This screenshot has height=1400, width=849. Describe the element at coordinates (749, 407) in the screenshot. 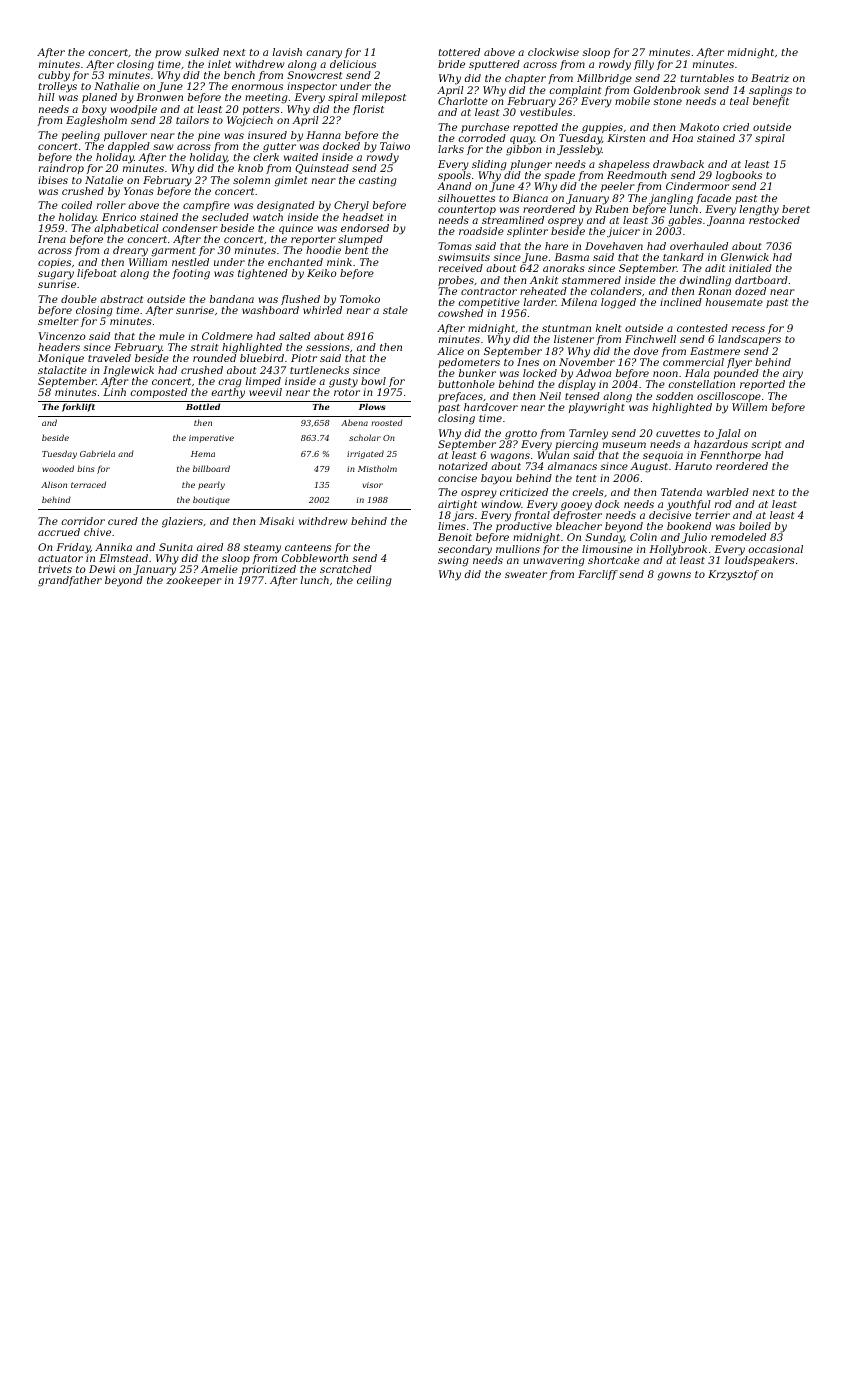

I see `Willem` at that location.
